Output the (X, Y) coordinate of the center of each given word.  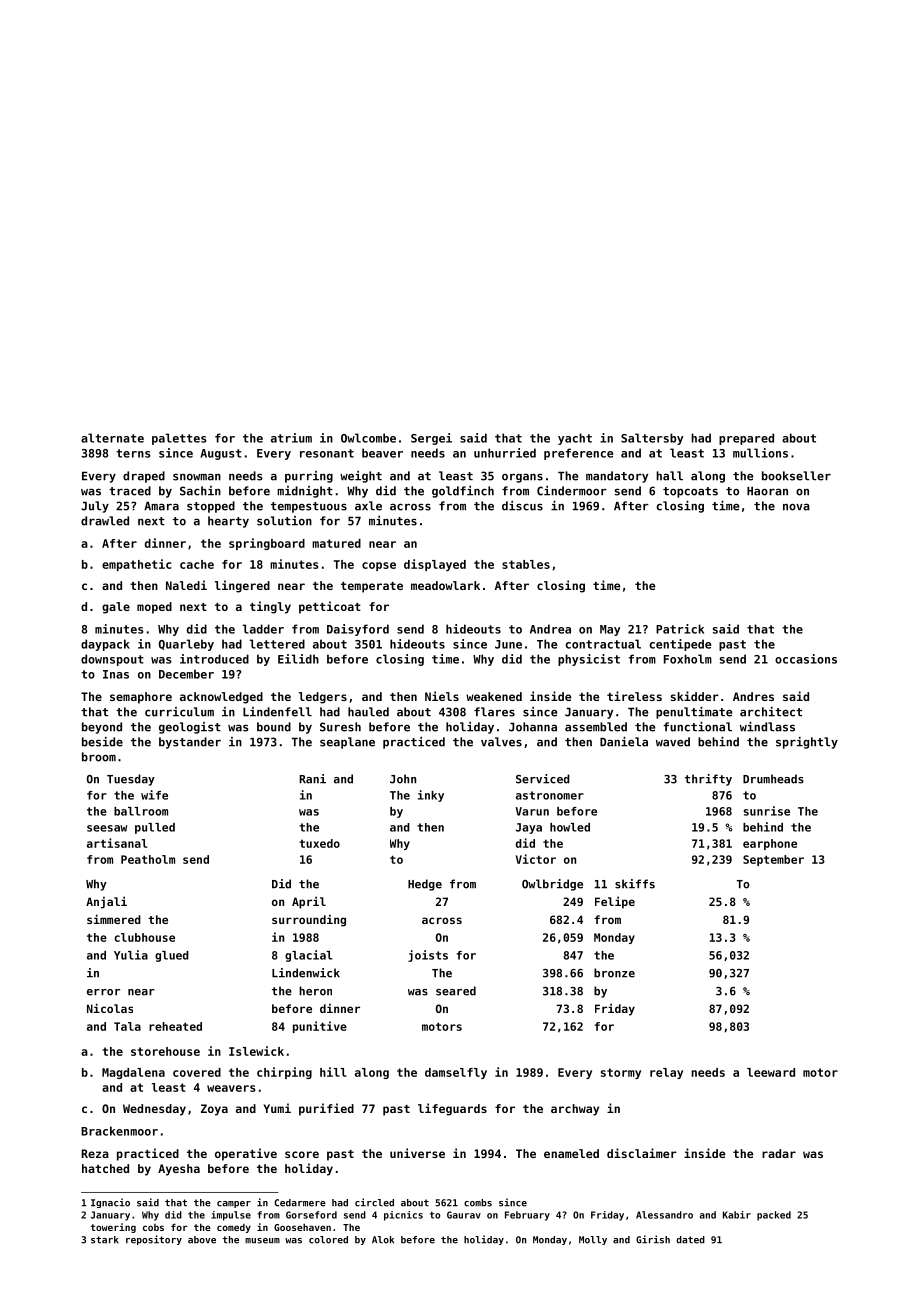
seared (456, 991)
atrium (291, 438)
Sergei (431, 439)
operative (246, 1154)
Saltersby (652, 439)
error (103, 992)
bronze (614, 973)
